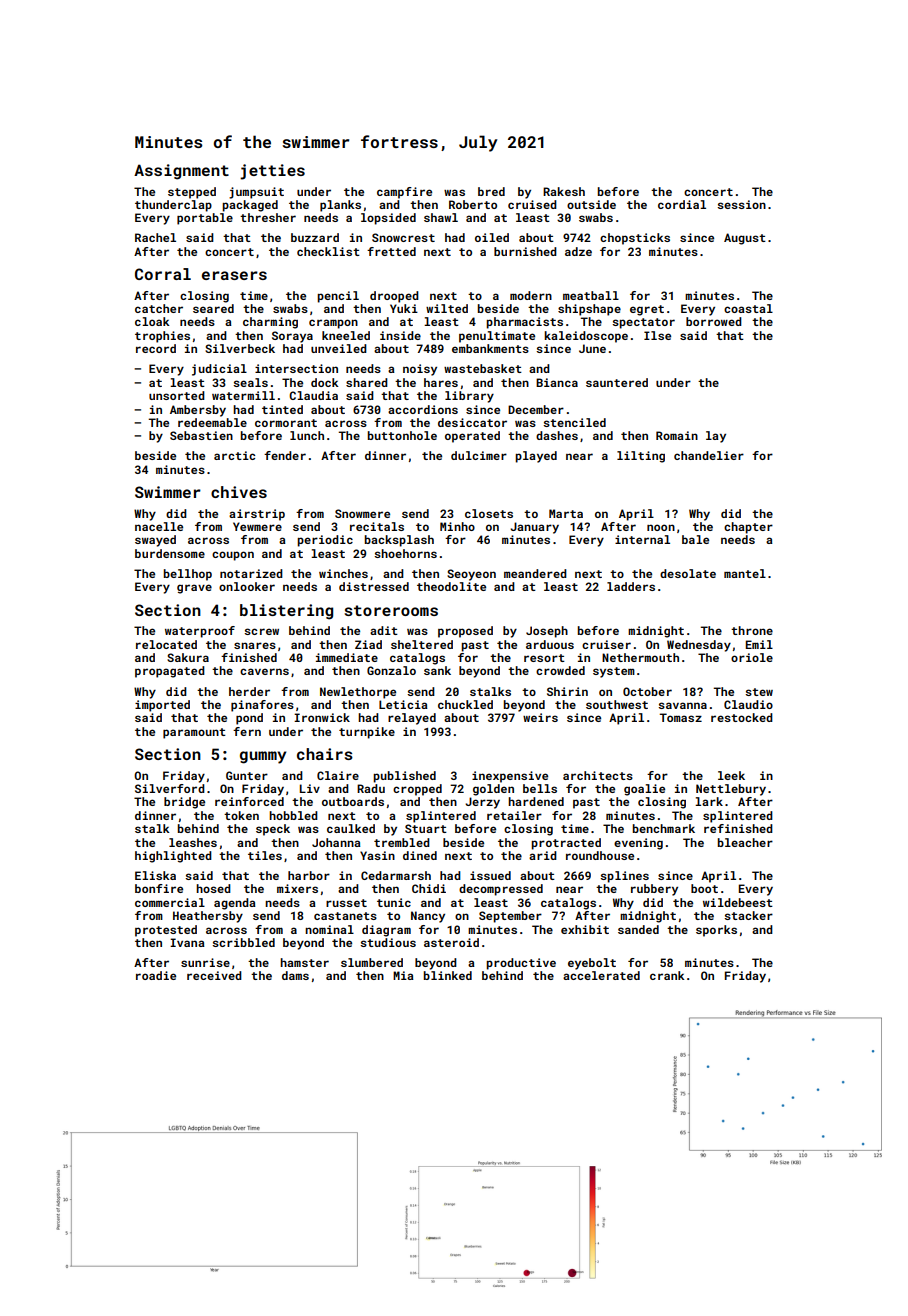 The width and height of the screenshot is (908, 1316). What do you see at coordinates (262, 706) in the screenshot?
I see `pinafores` at bounding box center [262, 706].
